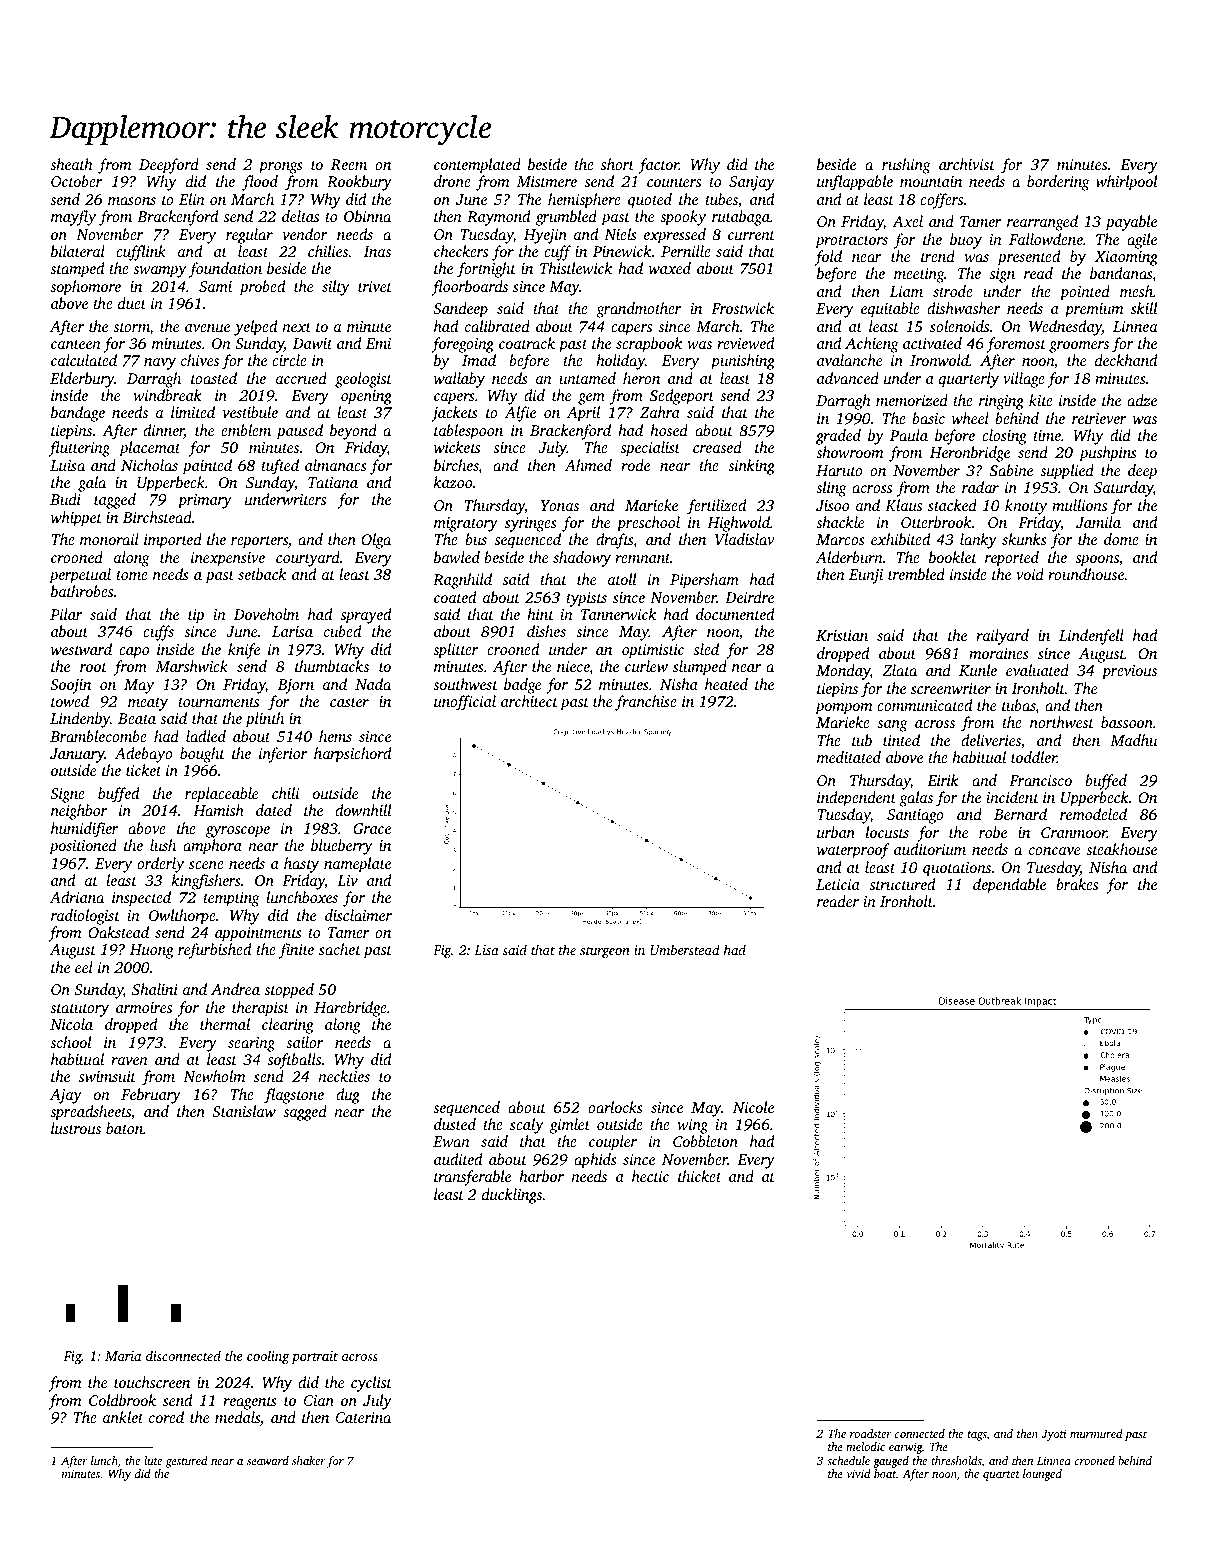 Image resolution: width=1208 pixels, height=1564 pixels. What do you see at coordinates (658, 166) in the image?
I see `factor` at bounding box center [658, 166].
